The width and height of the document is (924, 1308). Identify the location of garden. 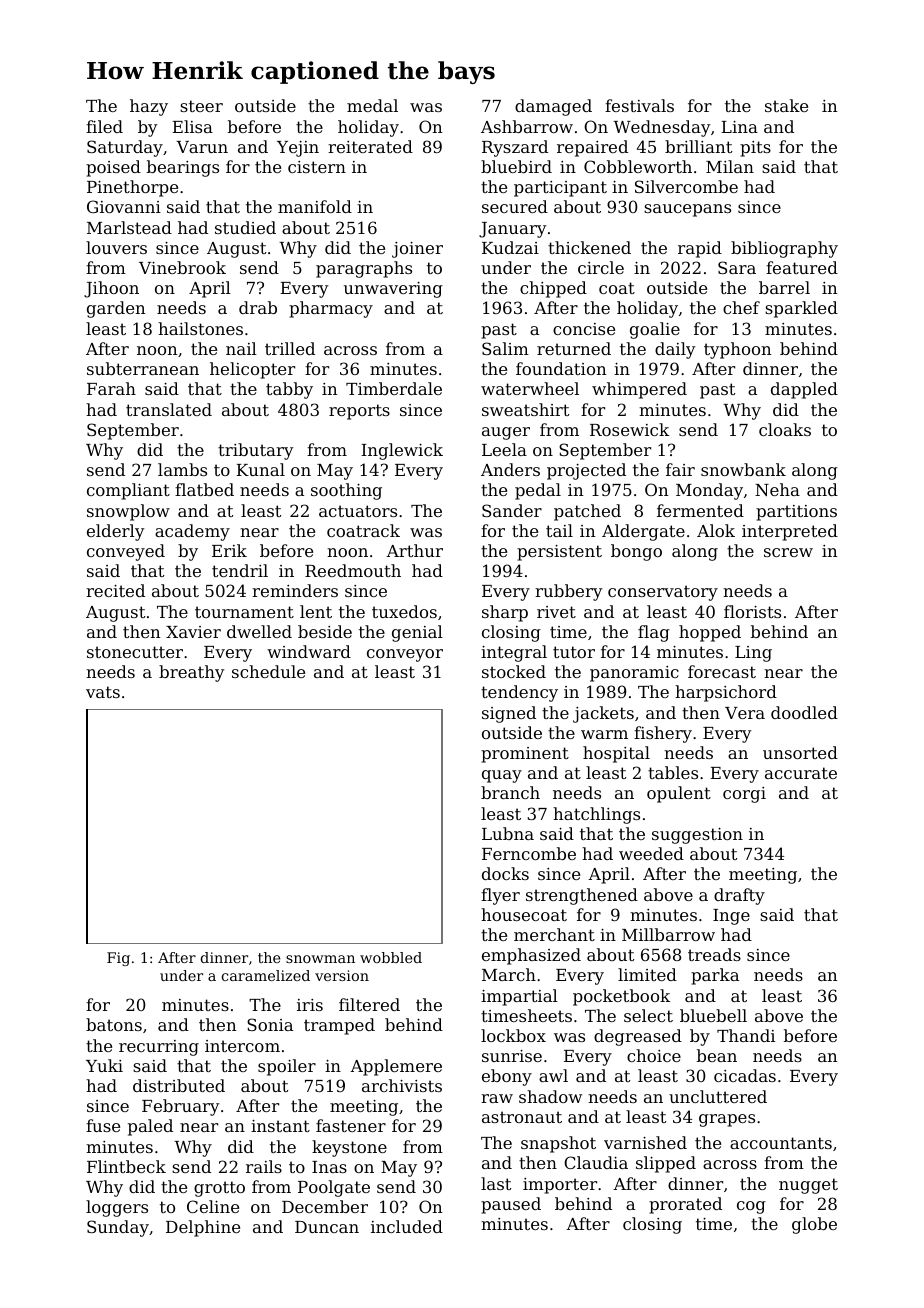
(116, 309).
